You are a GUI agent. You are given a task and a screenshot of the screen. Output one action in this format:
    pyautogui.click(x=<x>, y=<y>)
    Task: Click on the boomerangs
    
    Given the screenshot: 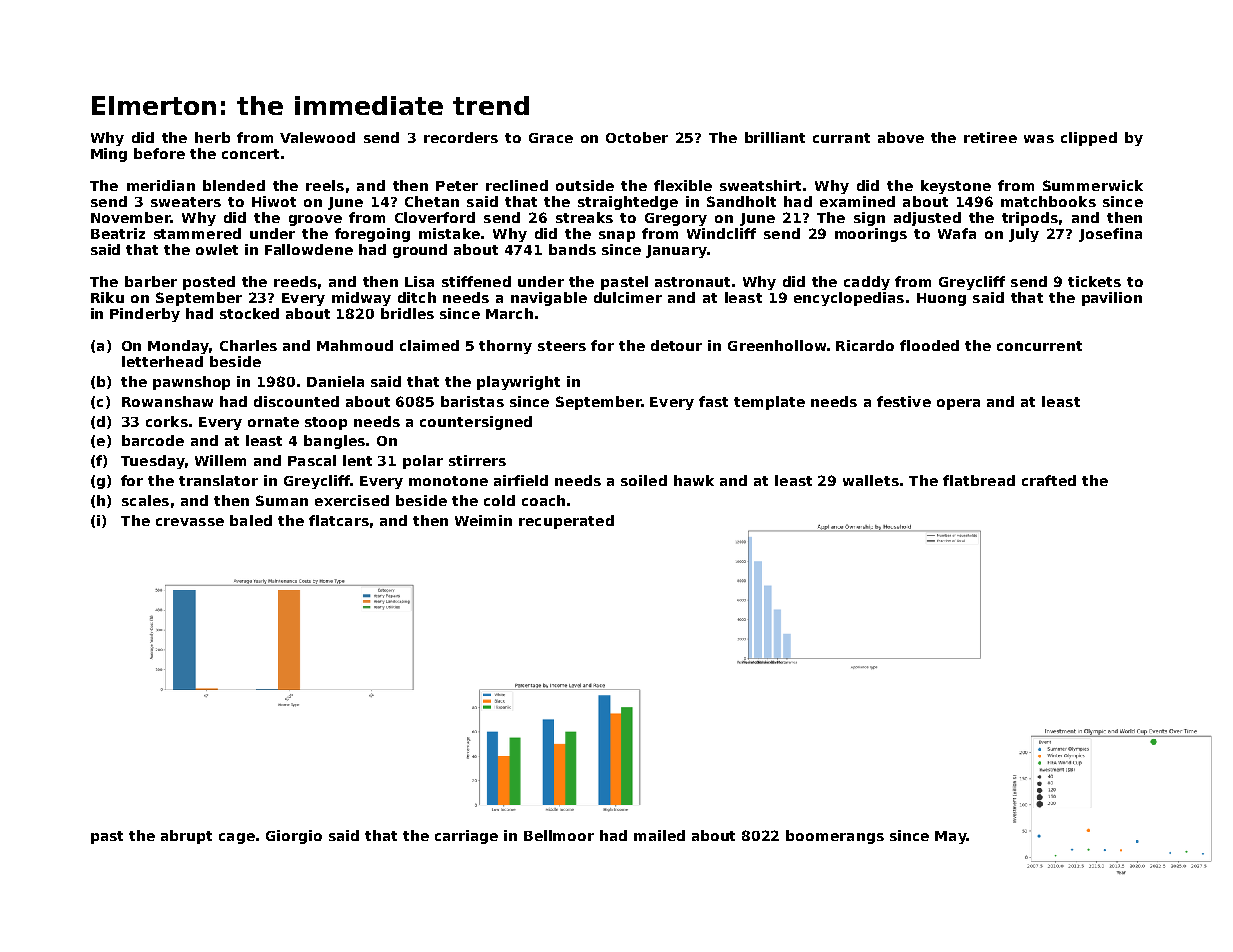 What is the action you would take?
    pyautogui.click(x=835, y=837)
